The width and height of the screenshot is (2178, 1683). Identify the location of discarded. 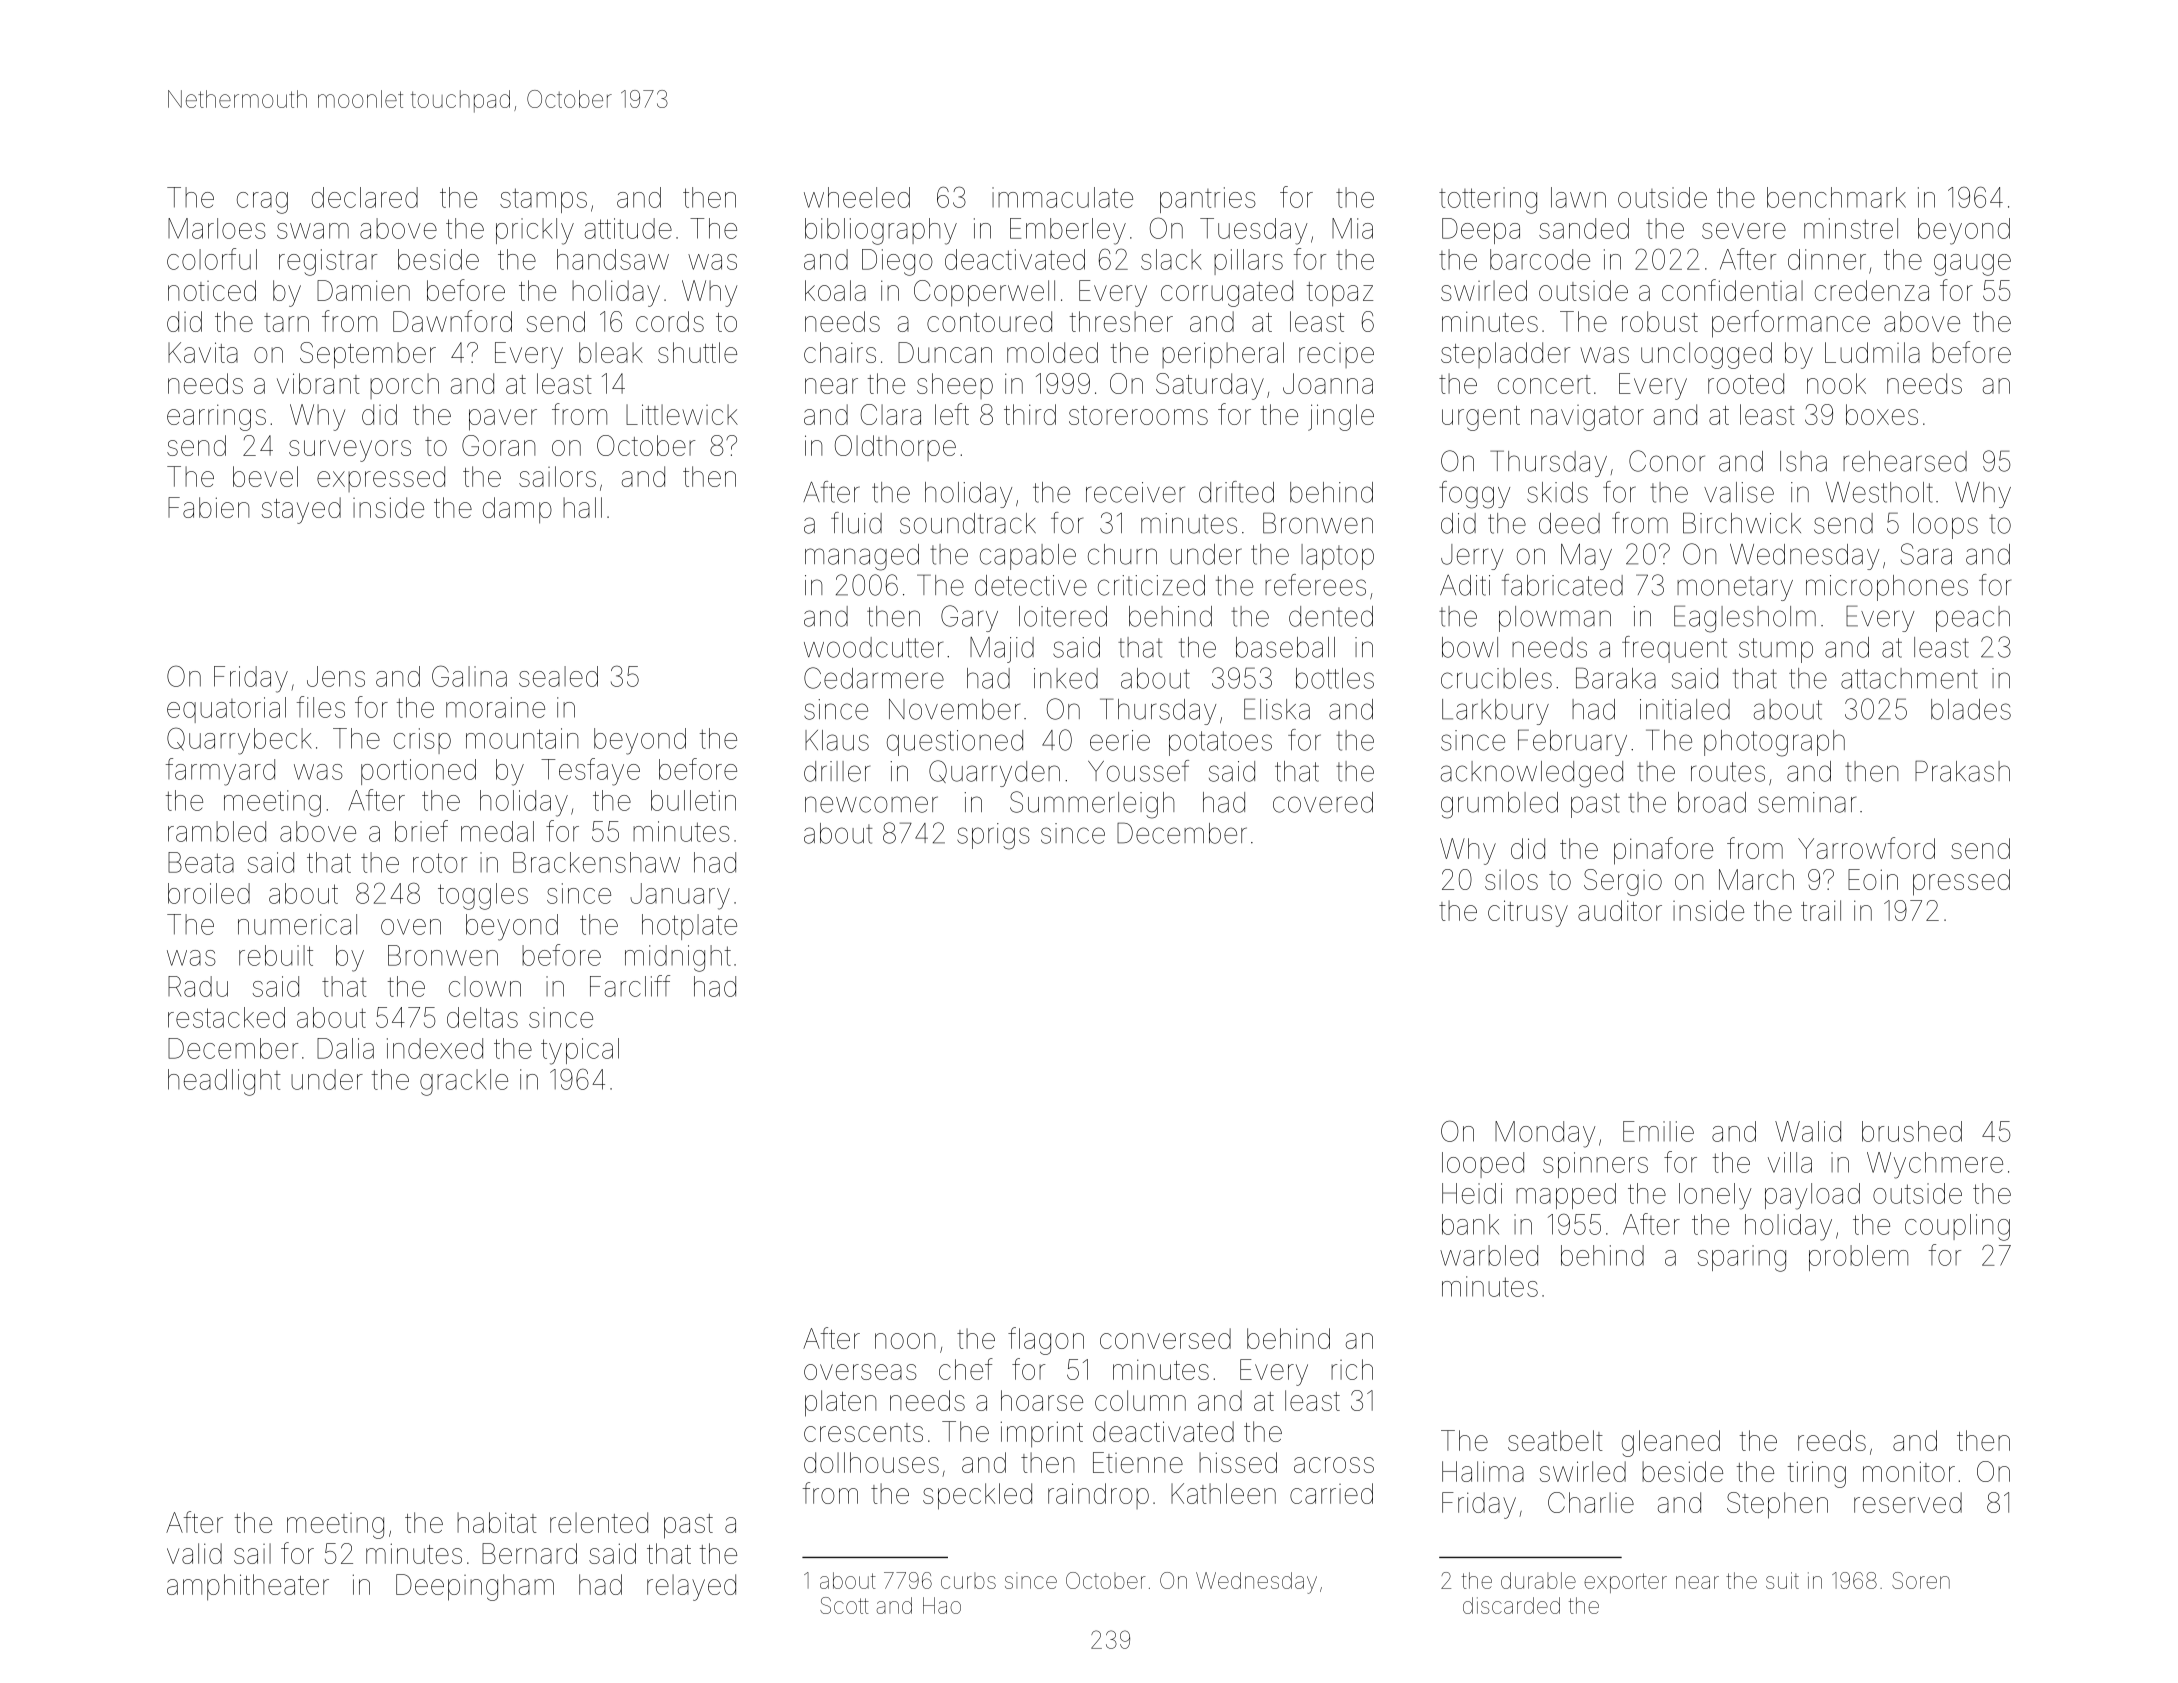
(1511, 1605).
